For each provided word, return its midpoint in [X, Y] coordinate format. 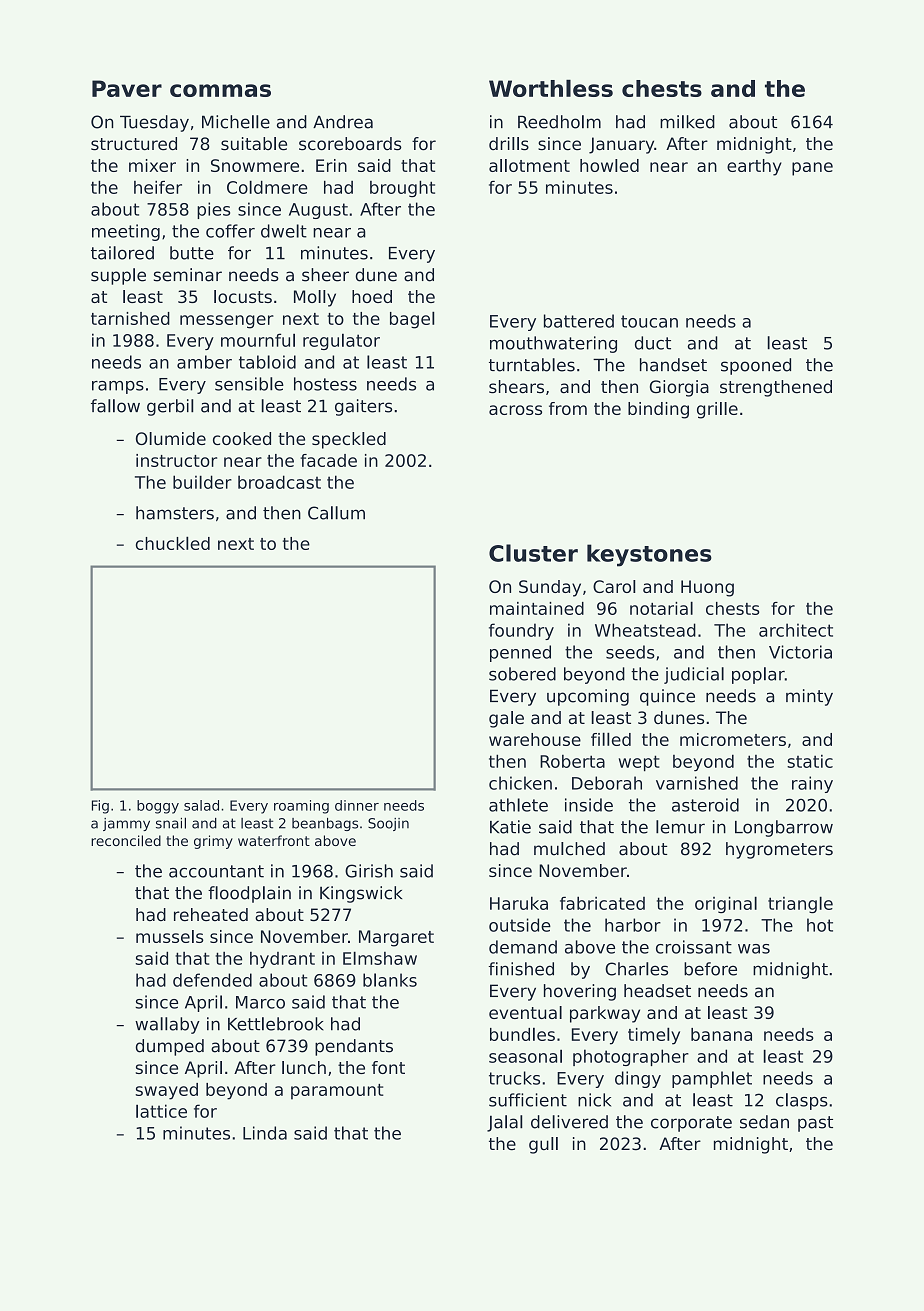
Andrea [343, 122]
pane [812, 169]
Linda [265, 1133]
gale [506, 719]
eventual [525, 1012]
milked [687, 122]
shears [516, 387]
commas [220, 90]
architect [796, 630]
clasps [802, 1101]
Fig [100, 807]
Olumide [171, 438]
